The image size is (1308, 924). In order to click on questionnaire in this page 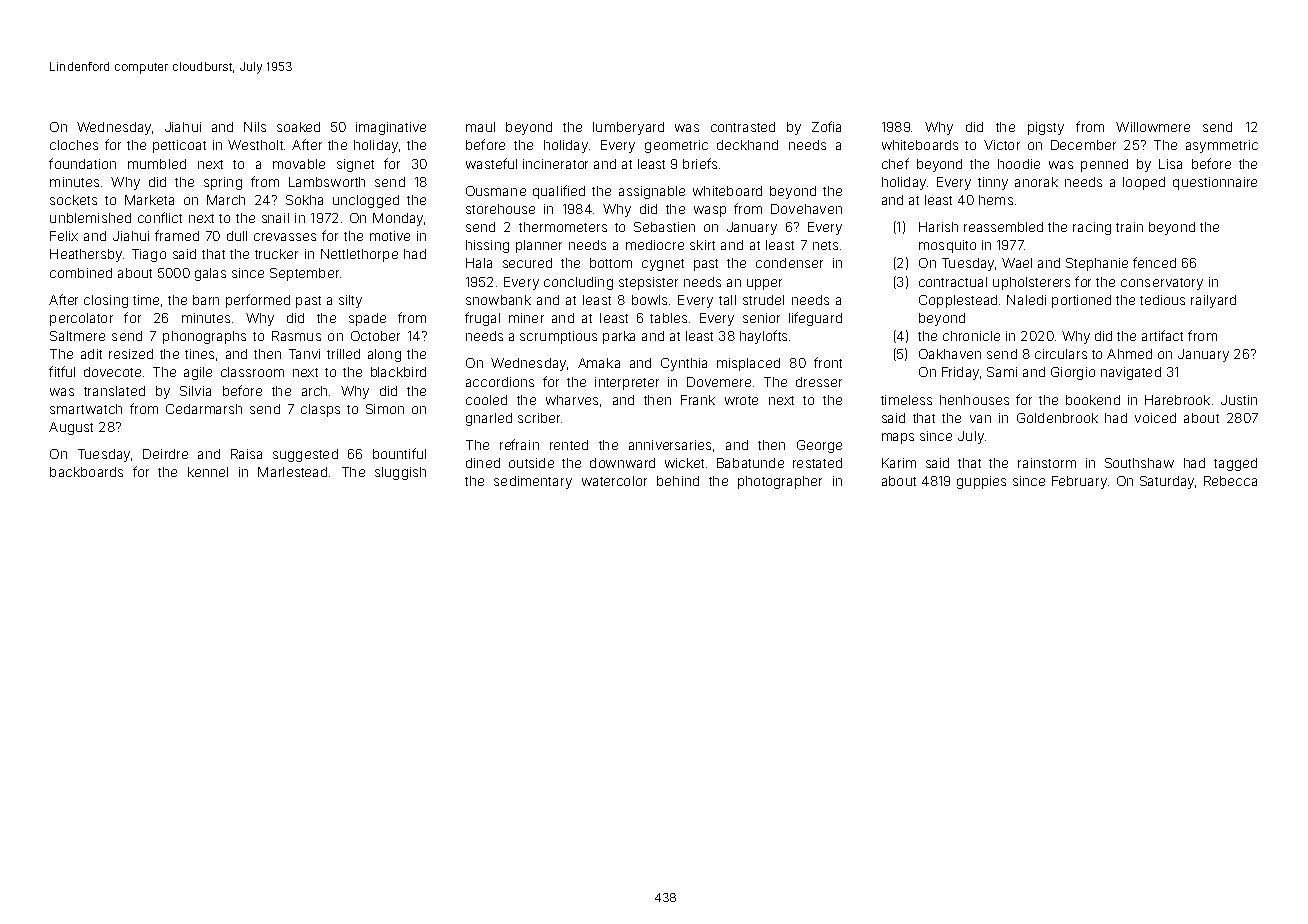, I will do `click(1215, 183)`.
